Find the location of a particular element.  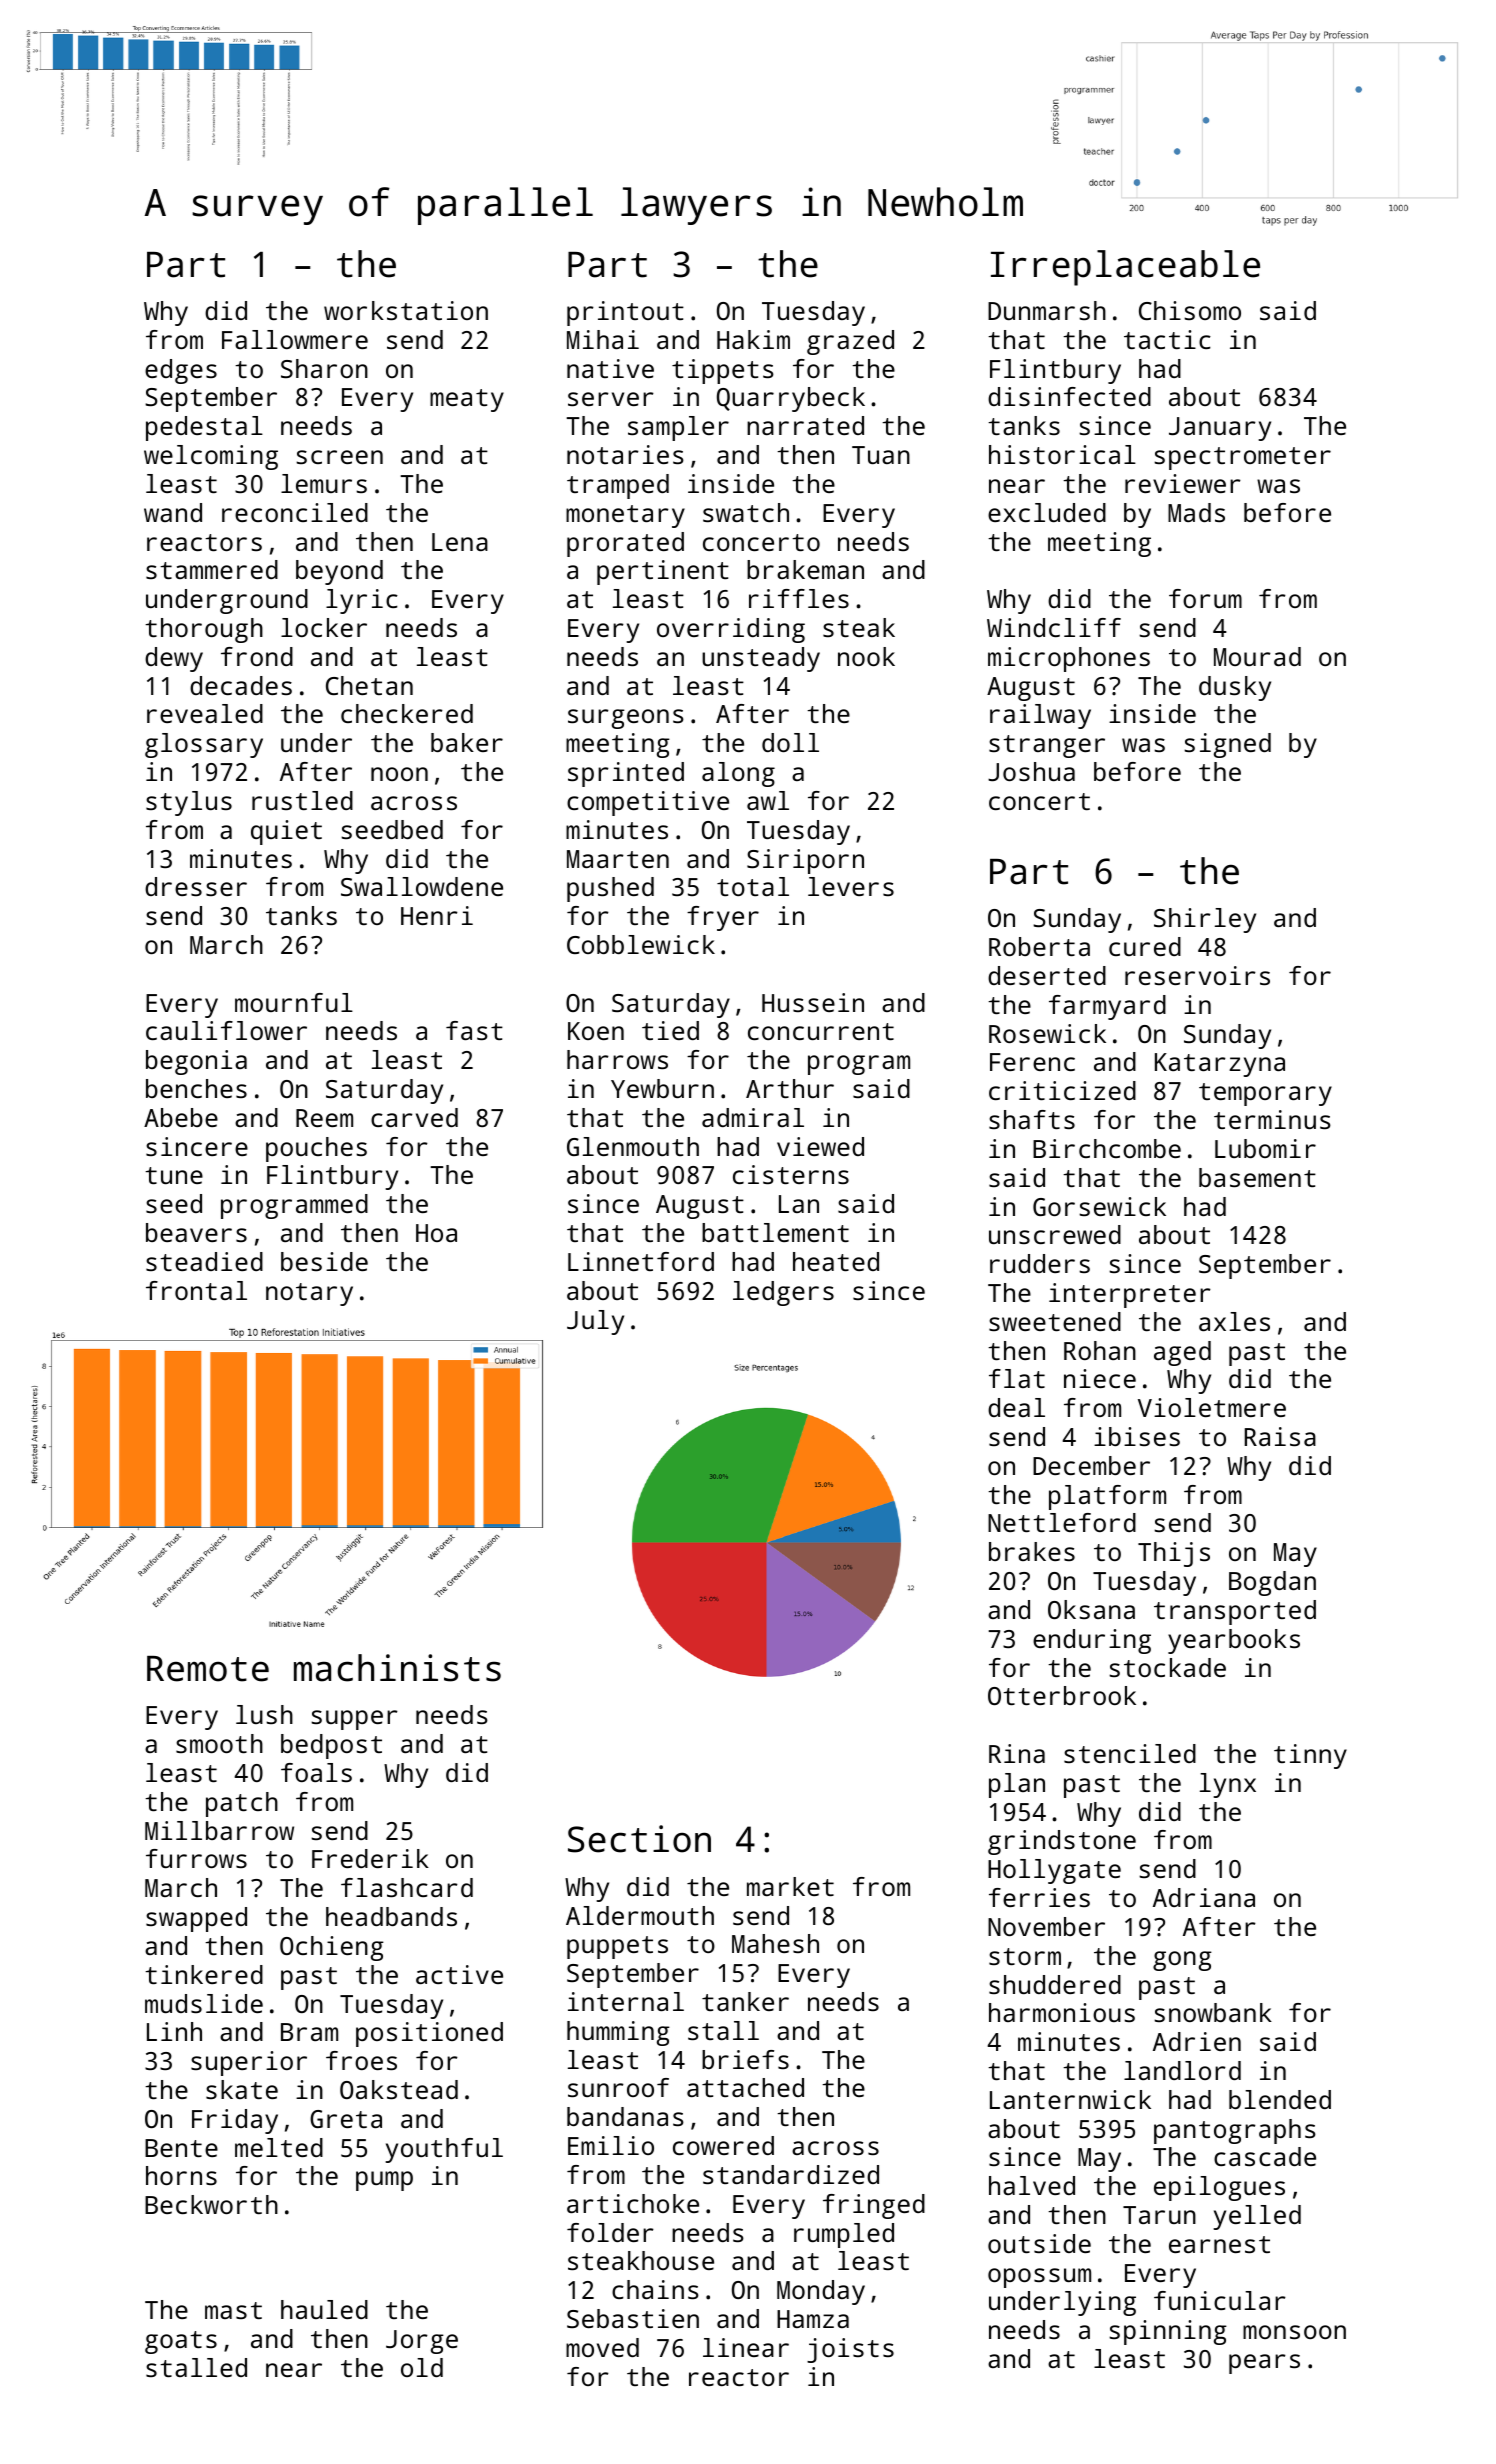

Glenmouth is located at coordinates (633, 1146).
